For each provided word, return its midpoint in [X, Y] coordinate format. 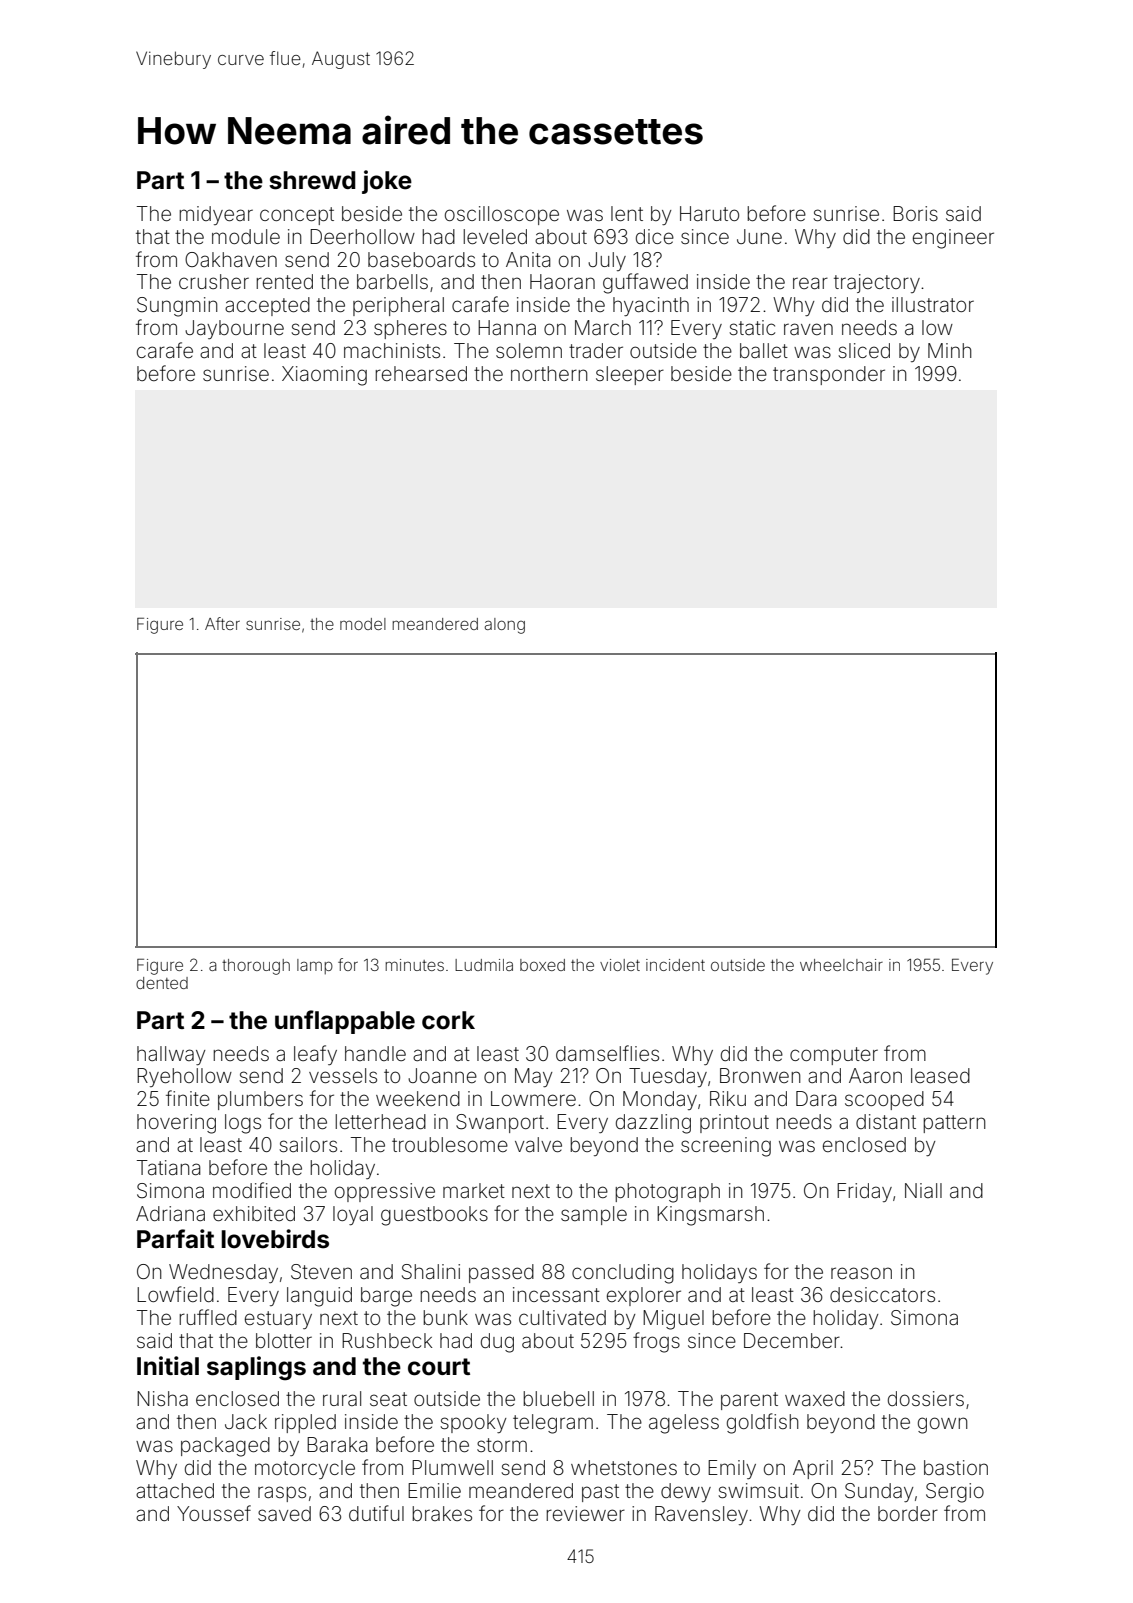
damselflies [607, 1053]
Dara [816, 1098]
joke [387, 182]
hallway [171, 1055]
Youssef [214, 1513]
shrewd [312, 180]
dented [162, 983]
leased [940, 1075]
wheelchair [841, 965]
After [222, 623]
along [505, 626]
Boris [915, 213]
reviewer [585, 1513]
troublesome [450, 1144]
